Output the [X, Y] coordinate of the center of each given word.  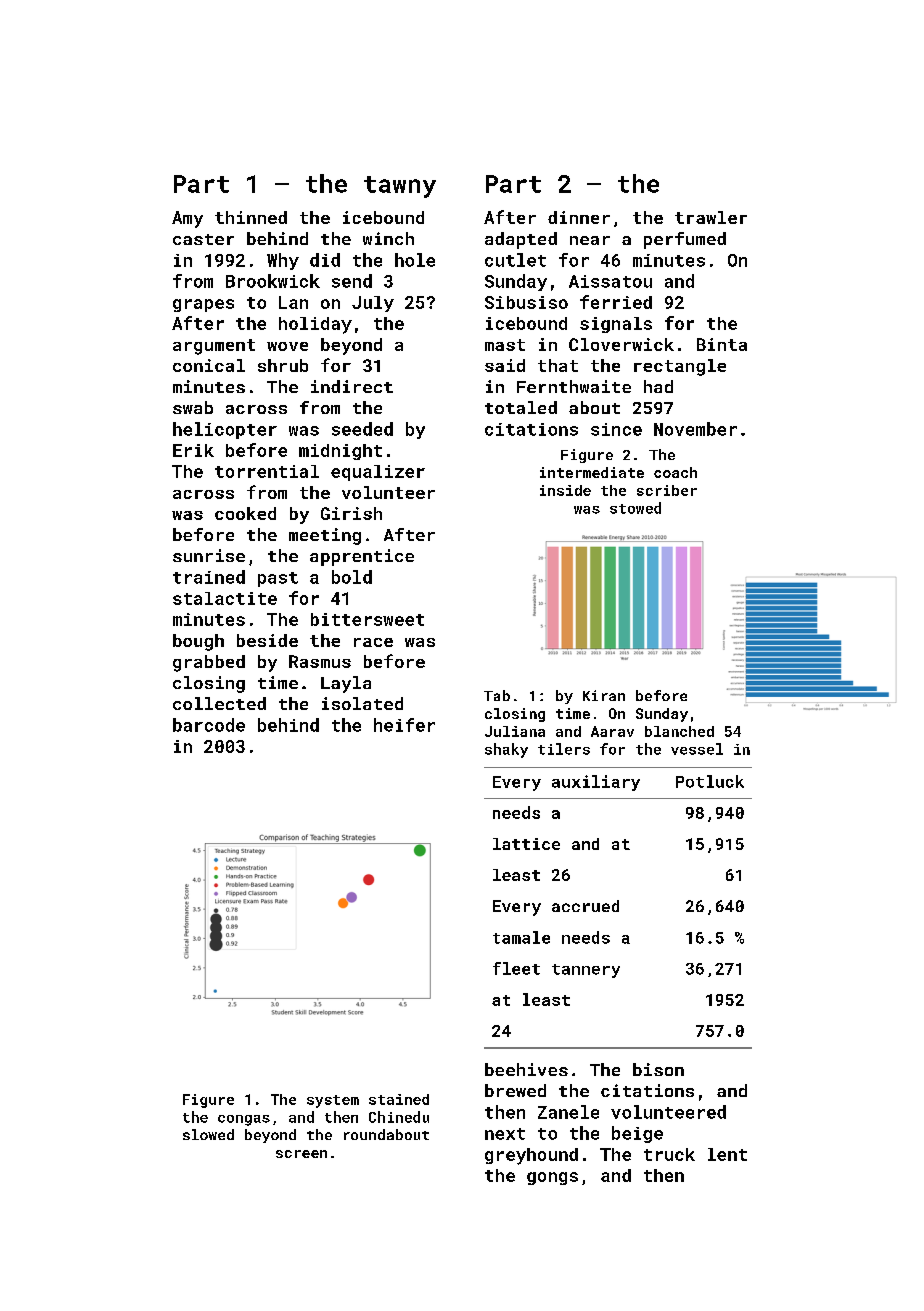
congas [244, 1120]
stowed [635, 508]
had [658, 386]
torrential [267, 471]
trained [209, 577]
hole [415, 260]
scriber [667, 490]
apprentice [362, 557]
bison [658, 1069]
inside [565, 490]
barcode [209, 725]
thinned [251, 217]
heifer [404, 725]
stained [399, 1099]
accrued [585, 906]
